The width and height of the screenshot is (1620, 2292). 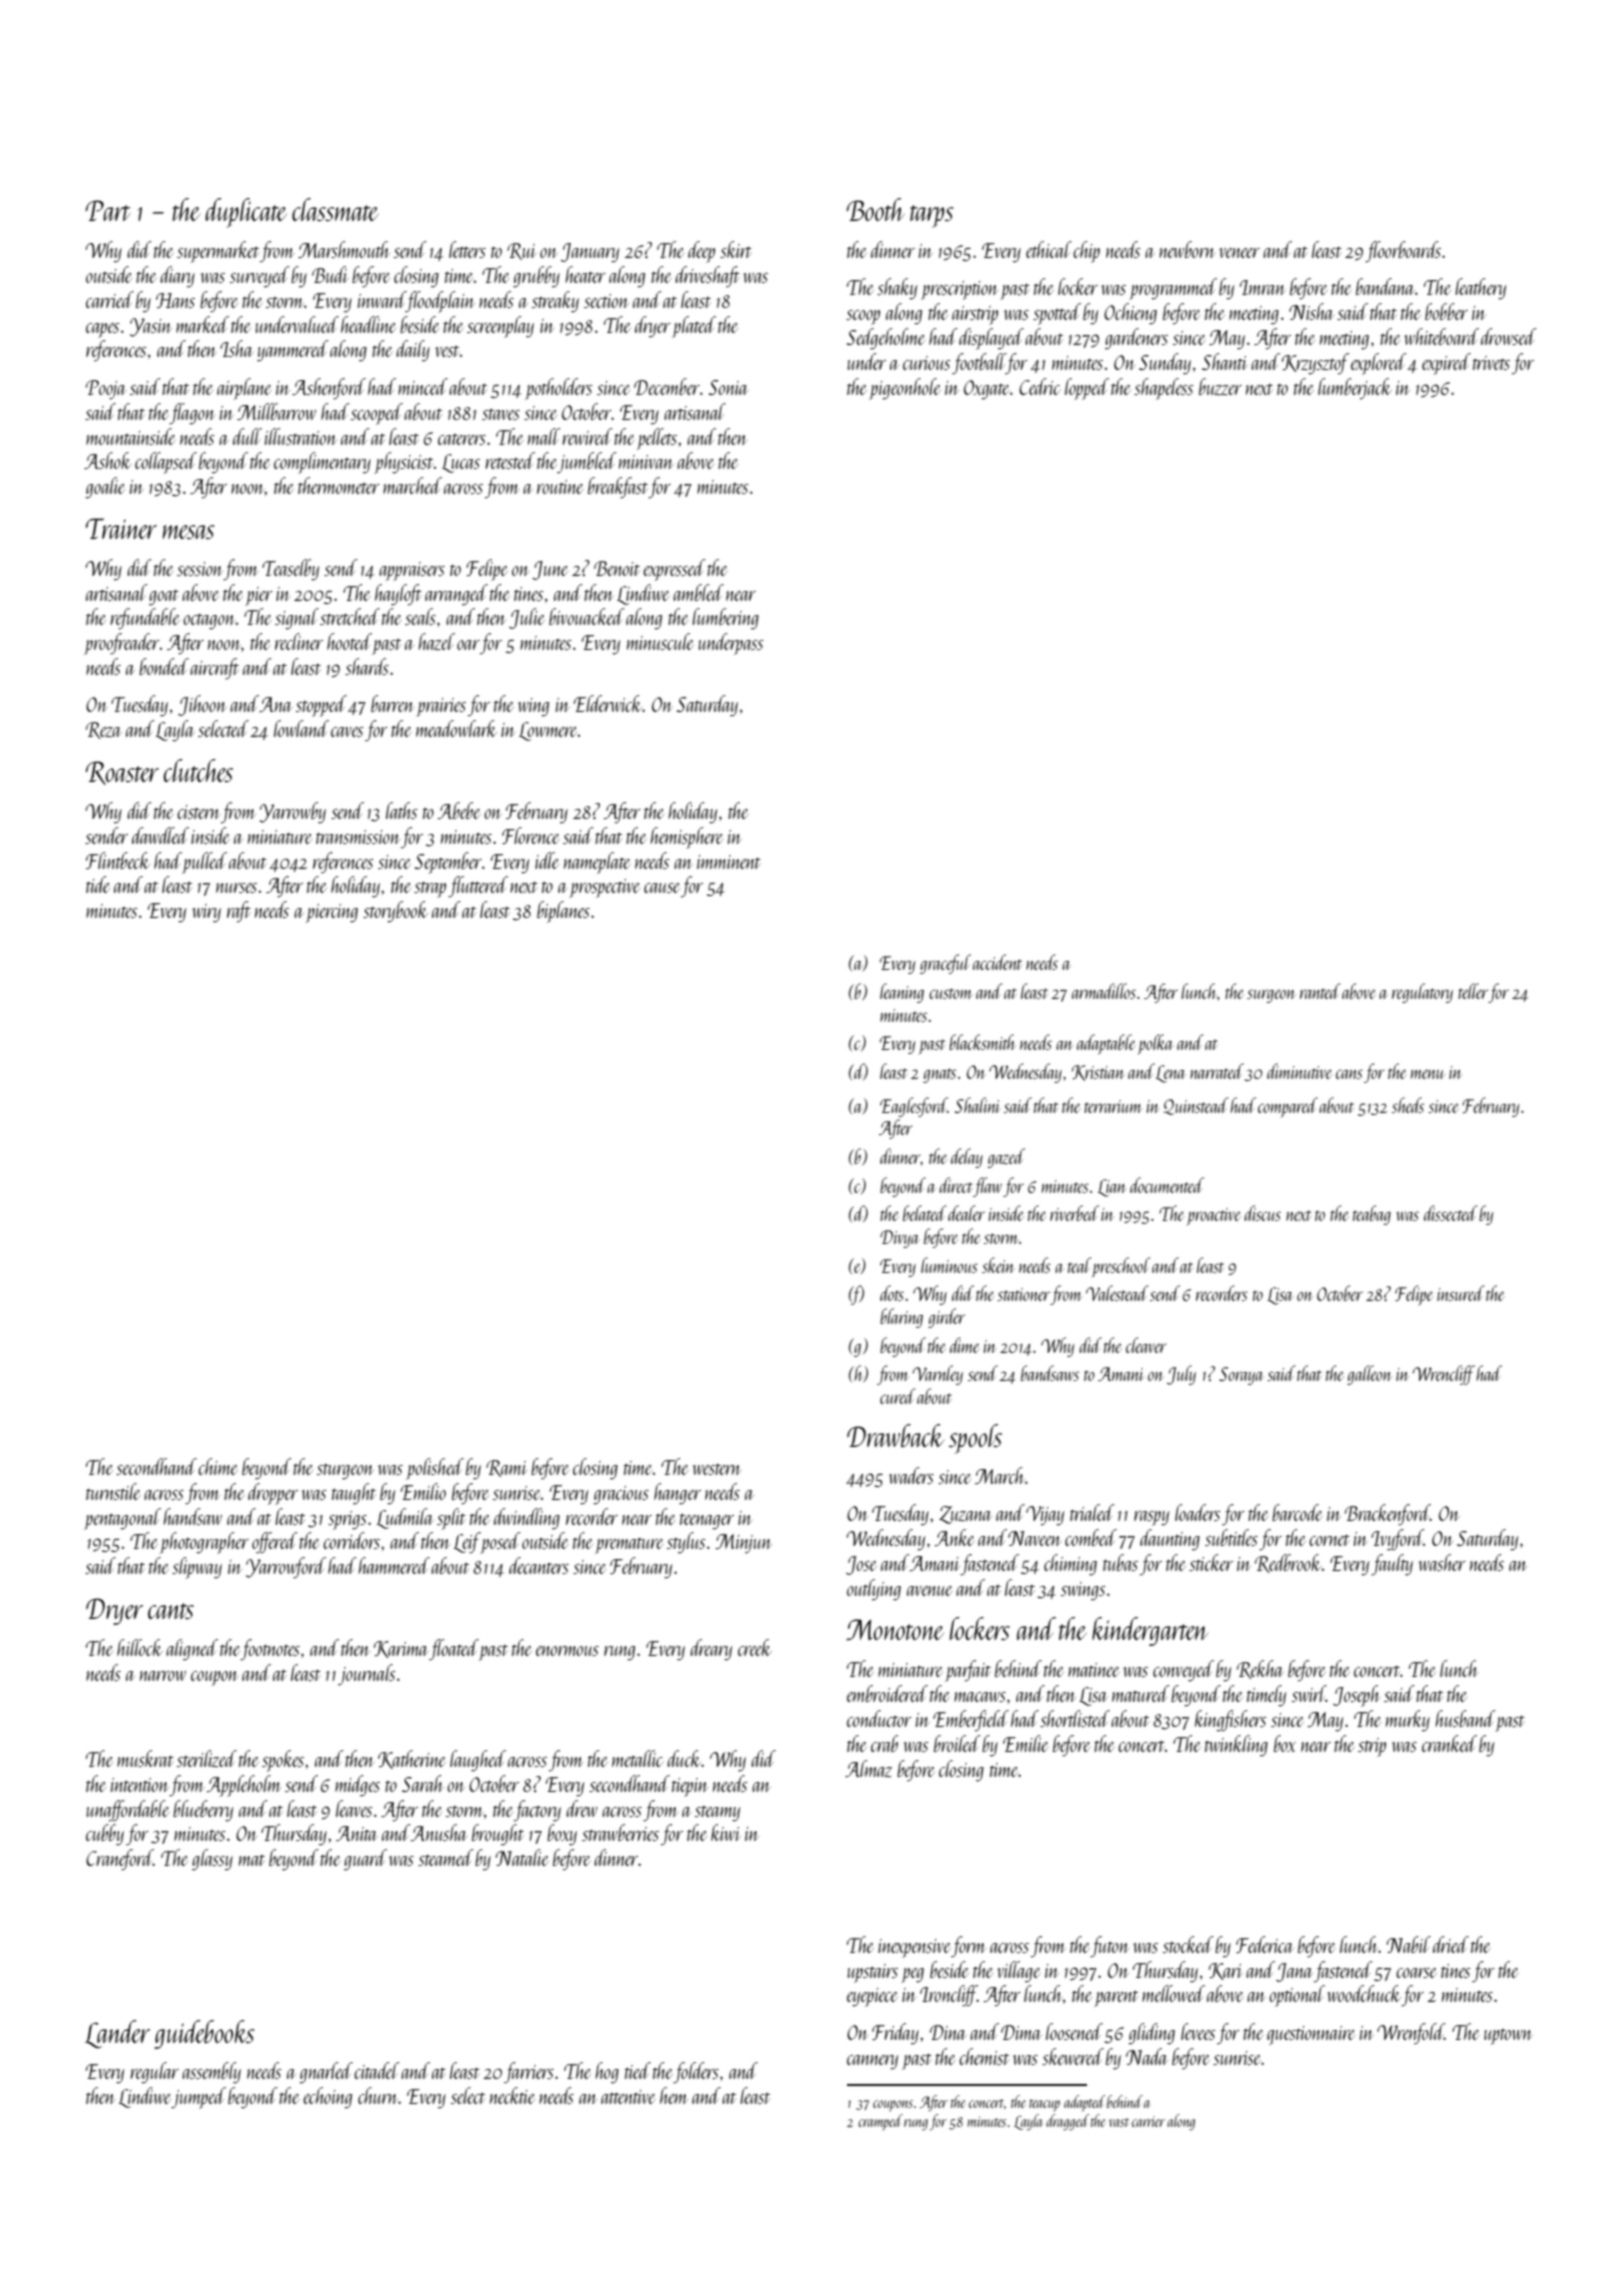 I want to click on leathery, so click(x=1480, y=288).
